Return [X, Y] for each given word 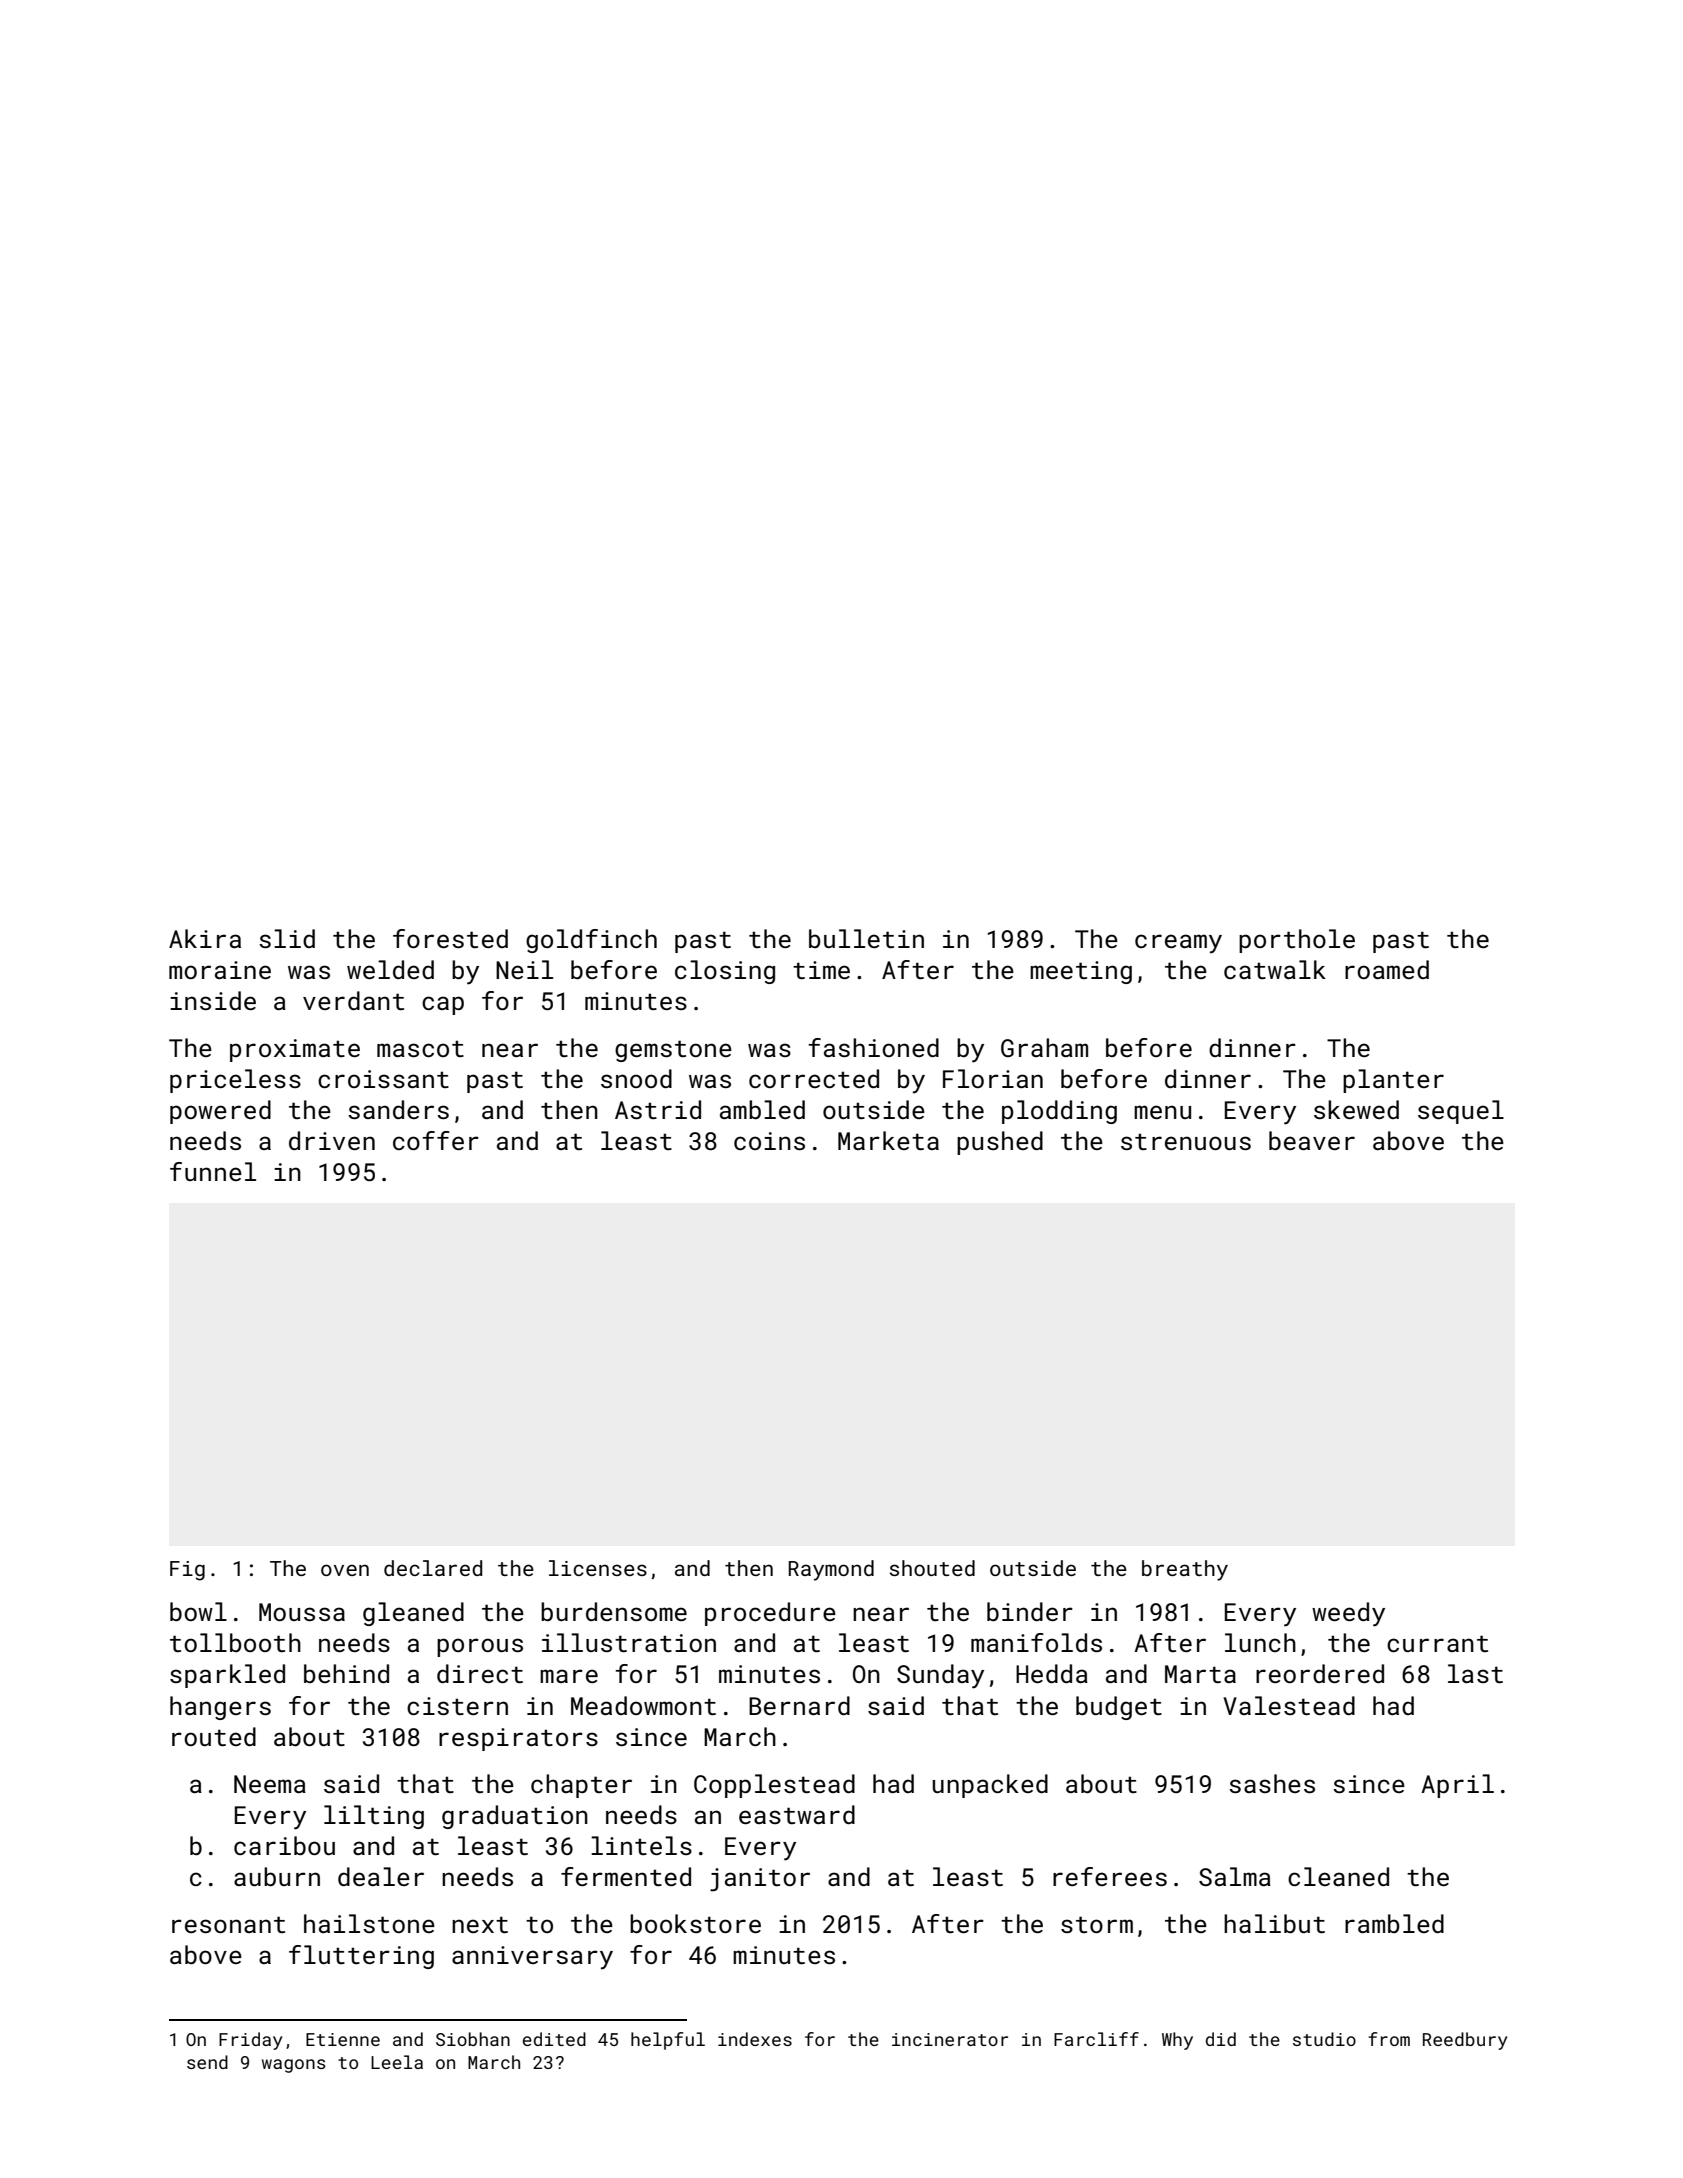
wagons [293, 2066]
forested [450, 938]
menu [1162, 1112]
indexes [755, 2039]
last [1475, 1673]
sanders [398, 1109]
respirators [518, 1739]
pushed [1000, 1143]
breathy [1185, 1570]
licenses [598, 1568]
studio [1324, 2039]
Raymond [831, 1570]
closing [725, 972]
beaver [1312, 1140]
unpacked [990, 1786]
